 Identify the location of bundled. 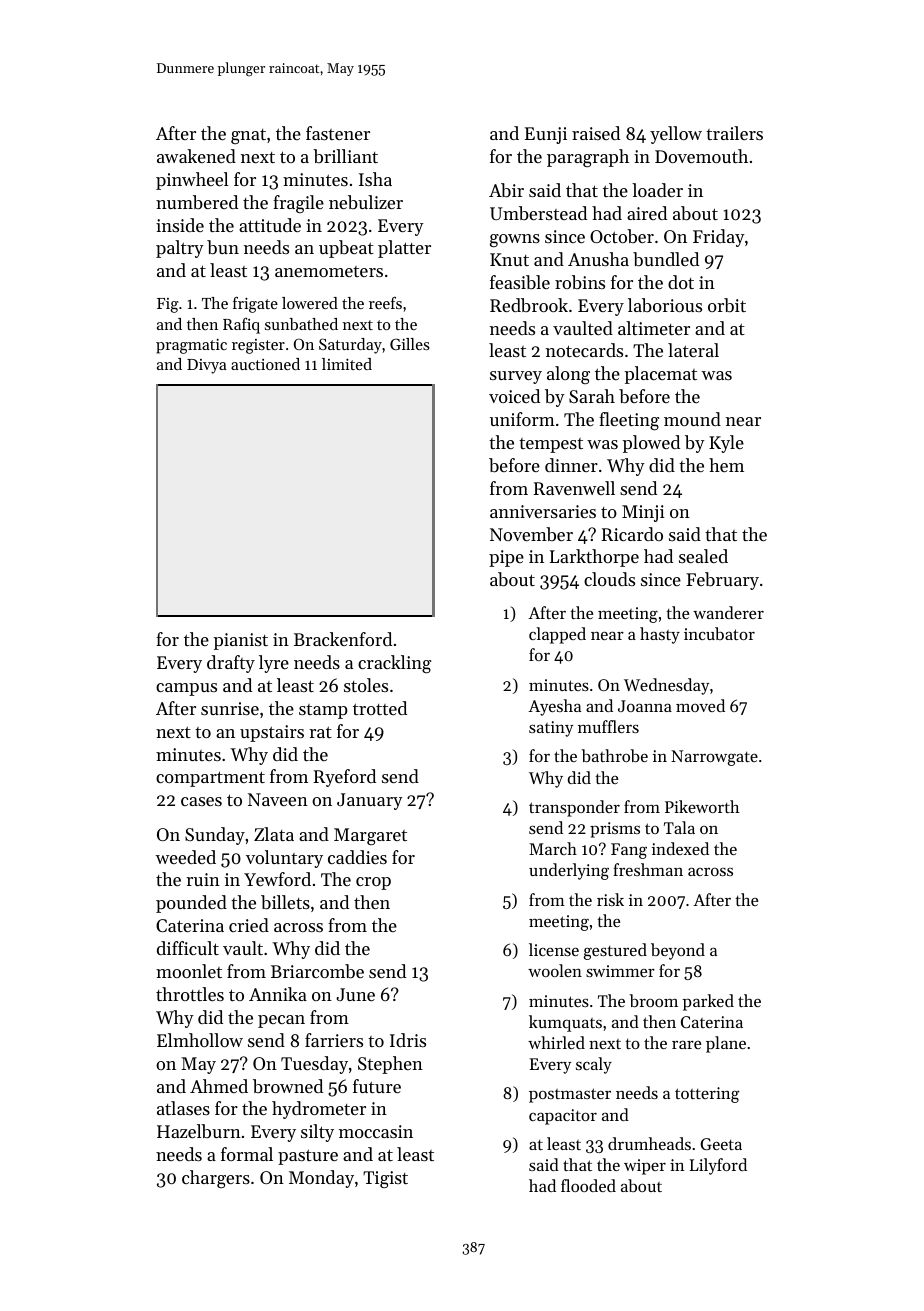
(666, 259).
